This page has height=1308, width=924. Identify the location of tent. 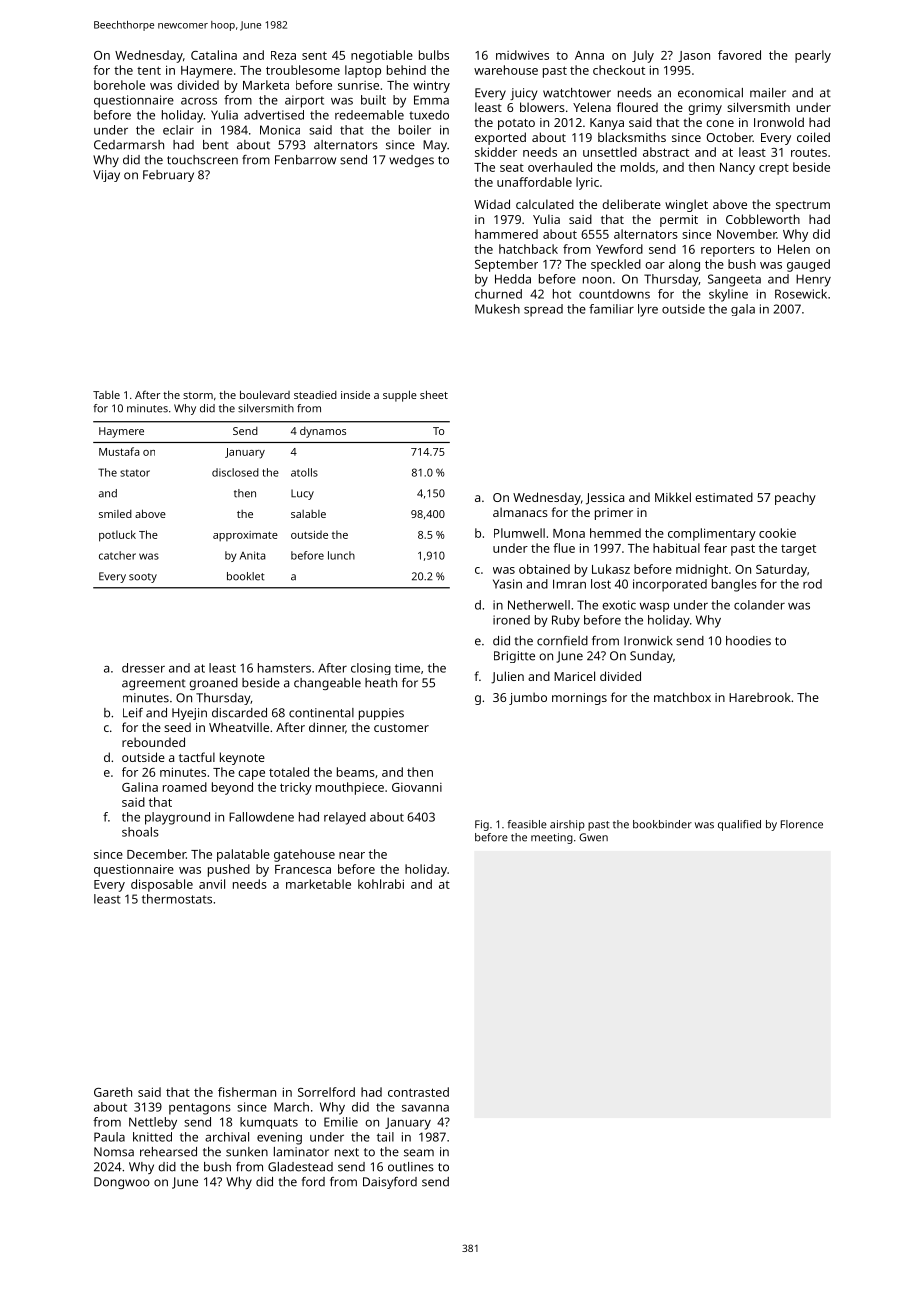
(149, 70).
